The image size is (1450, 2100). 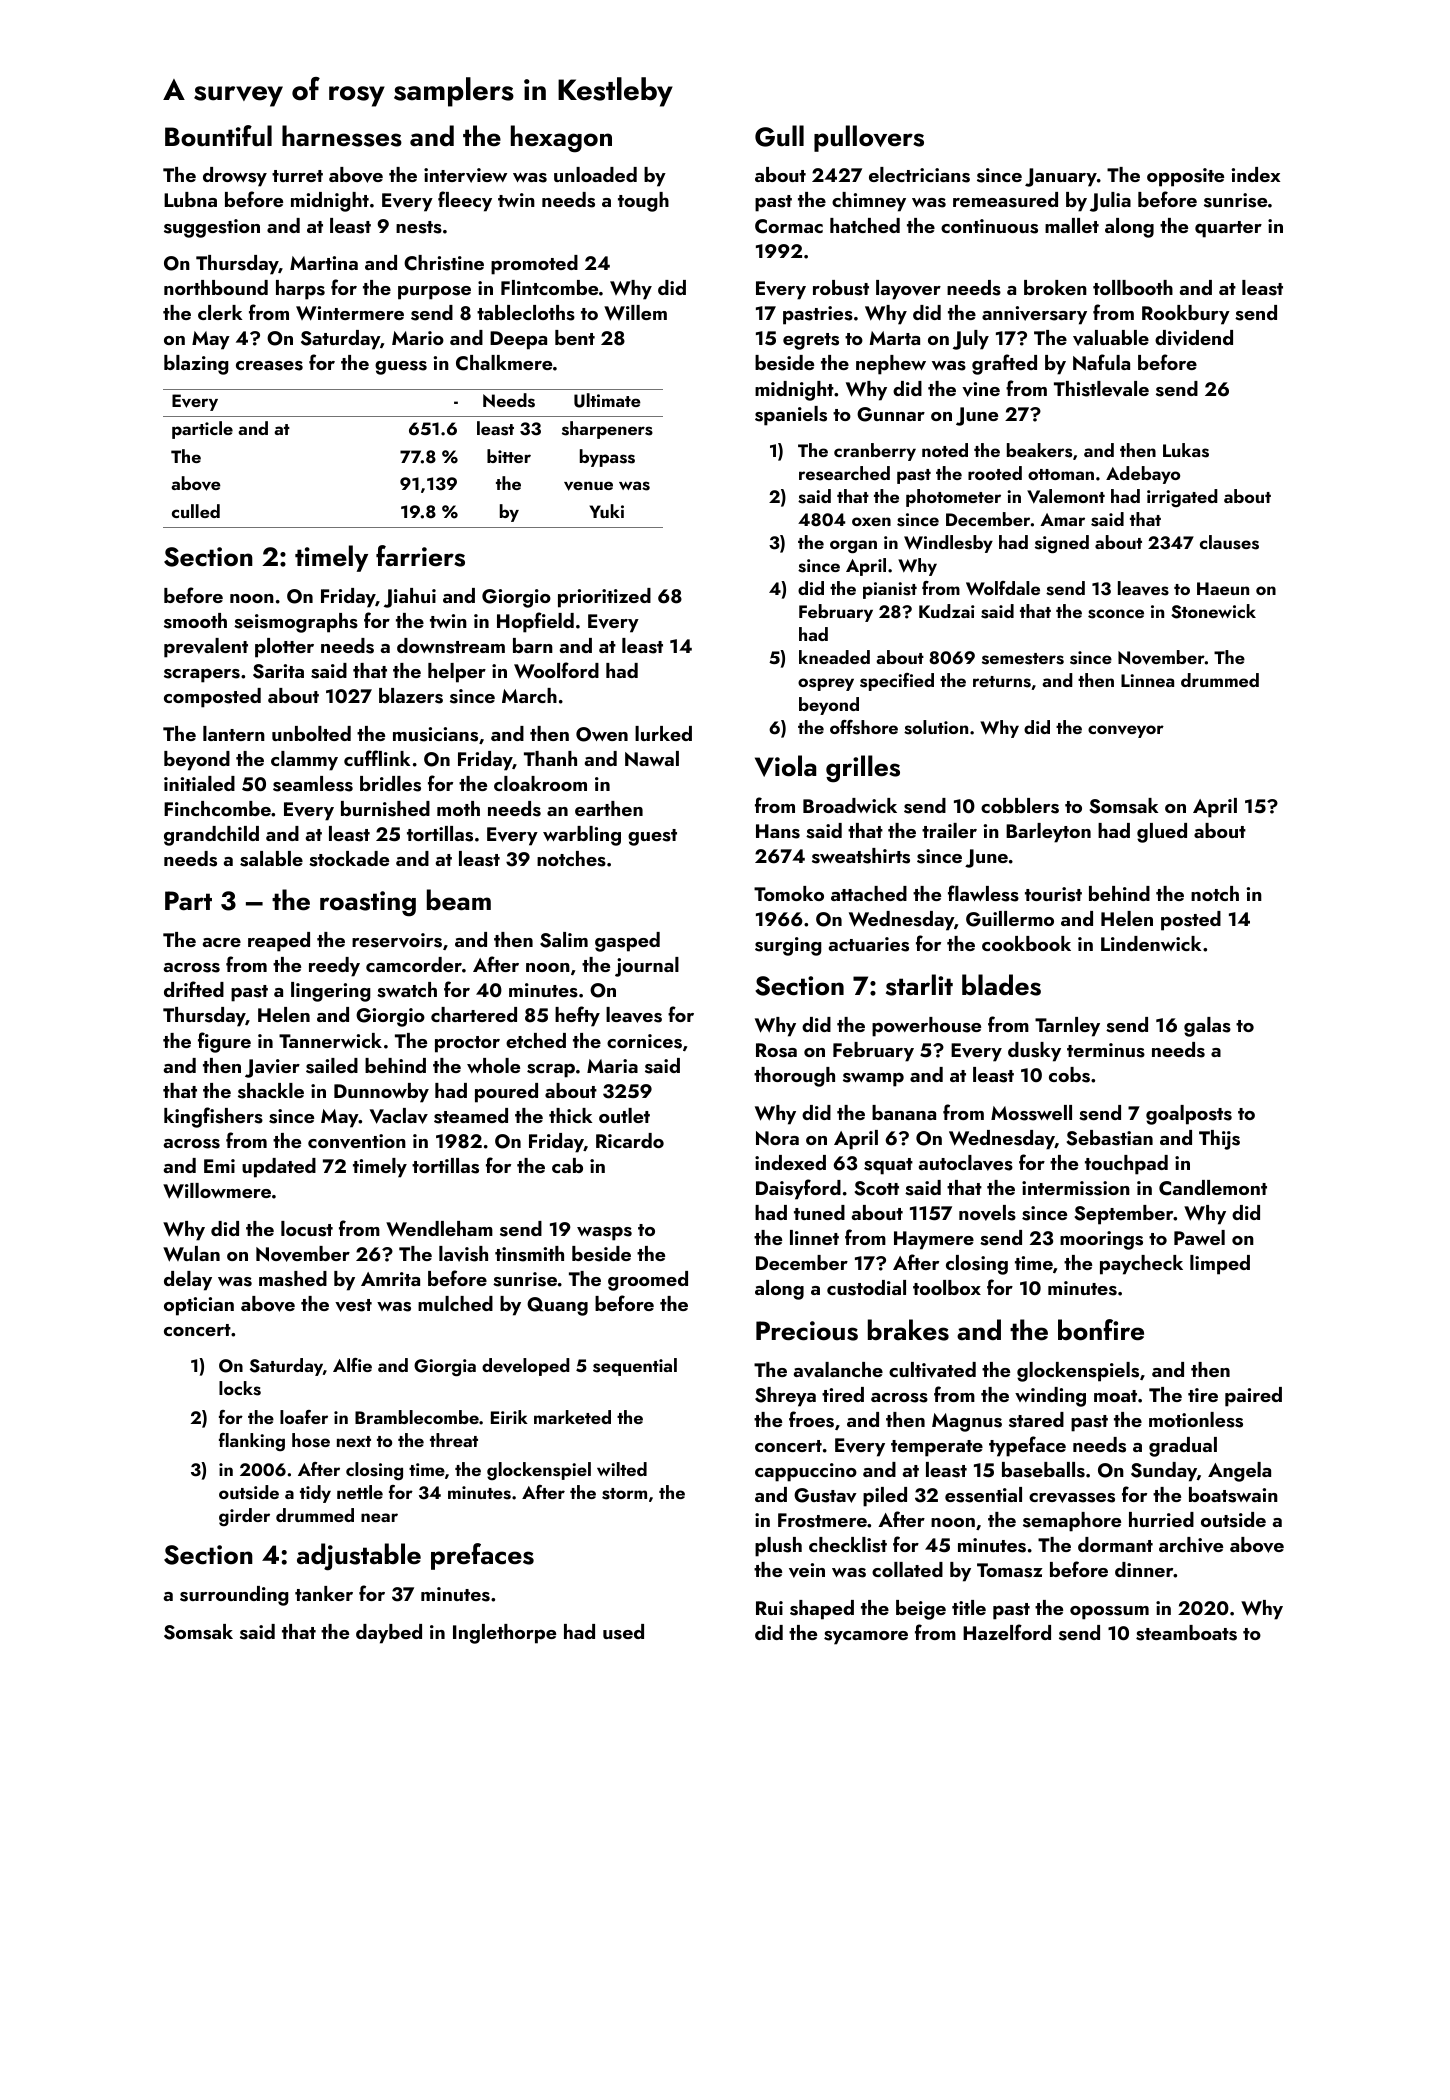 What do you see at coordinates (1185, 177) in the screenshot?
I see `opposite` at bounding box center [1185, 177].
